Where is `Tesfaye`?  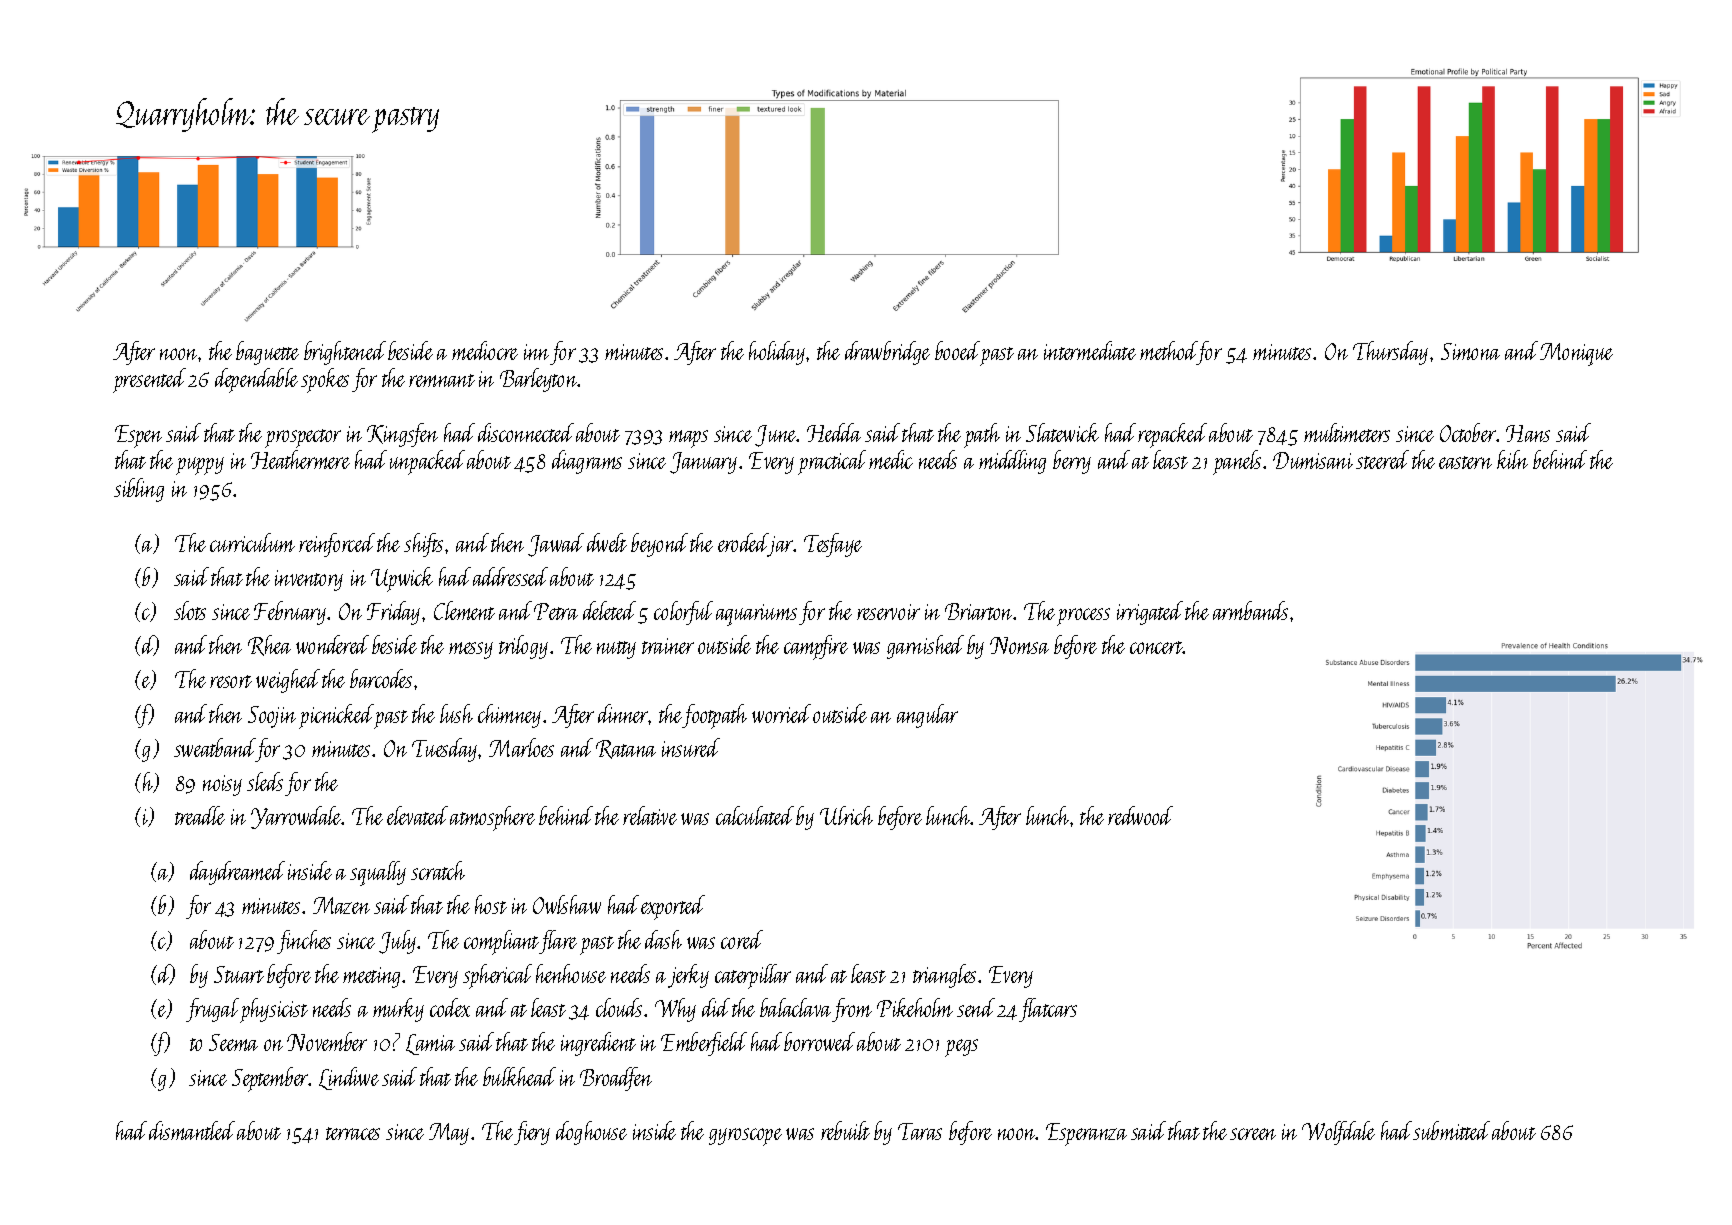 Tesfaye is located at coordinates (833, 545).
